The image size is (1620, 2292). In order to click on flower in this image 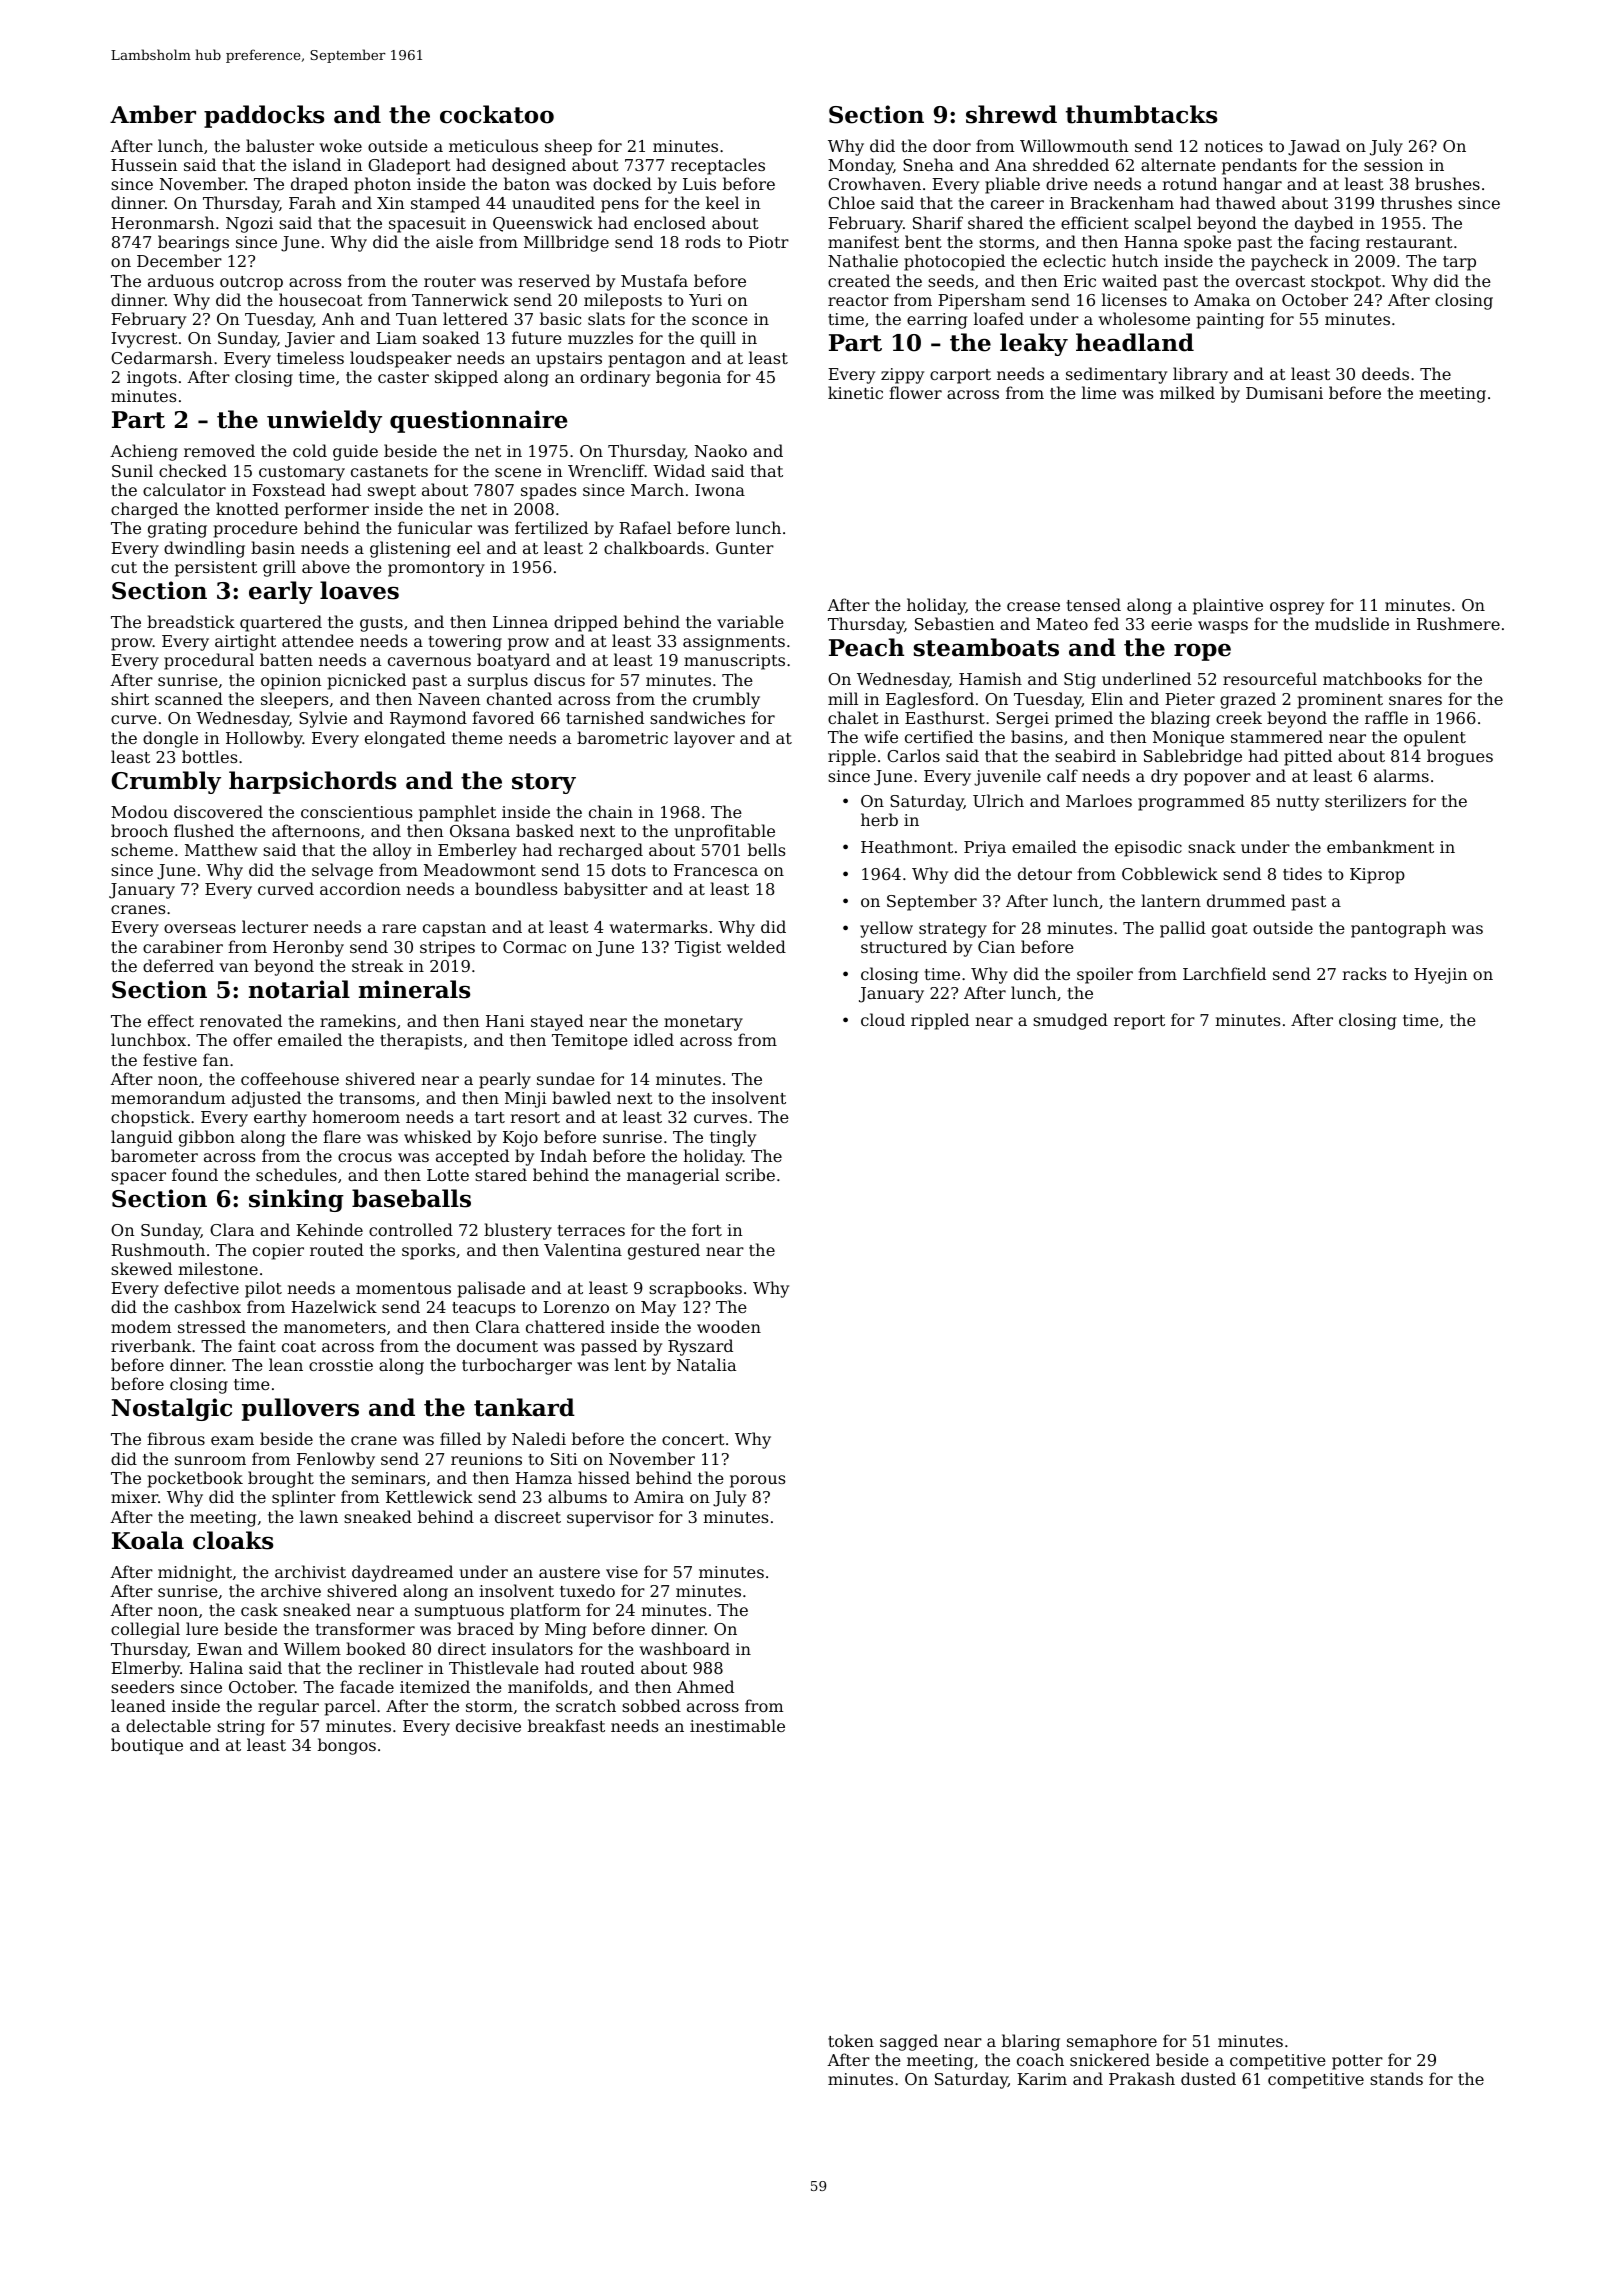, I will do `click(915, 392)`.
